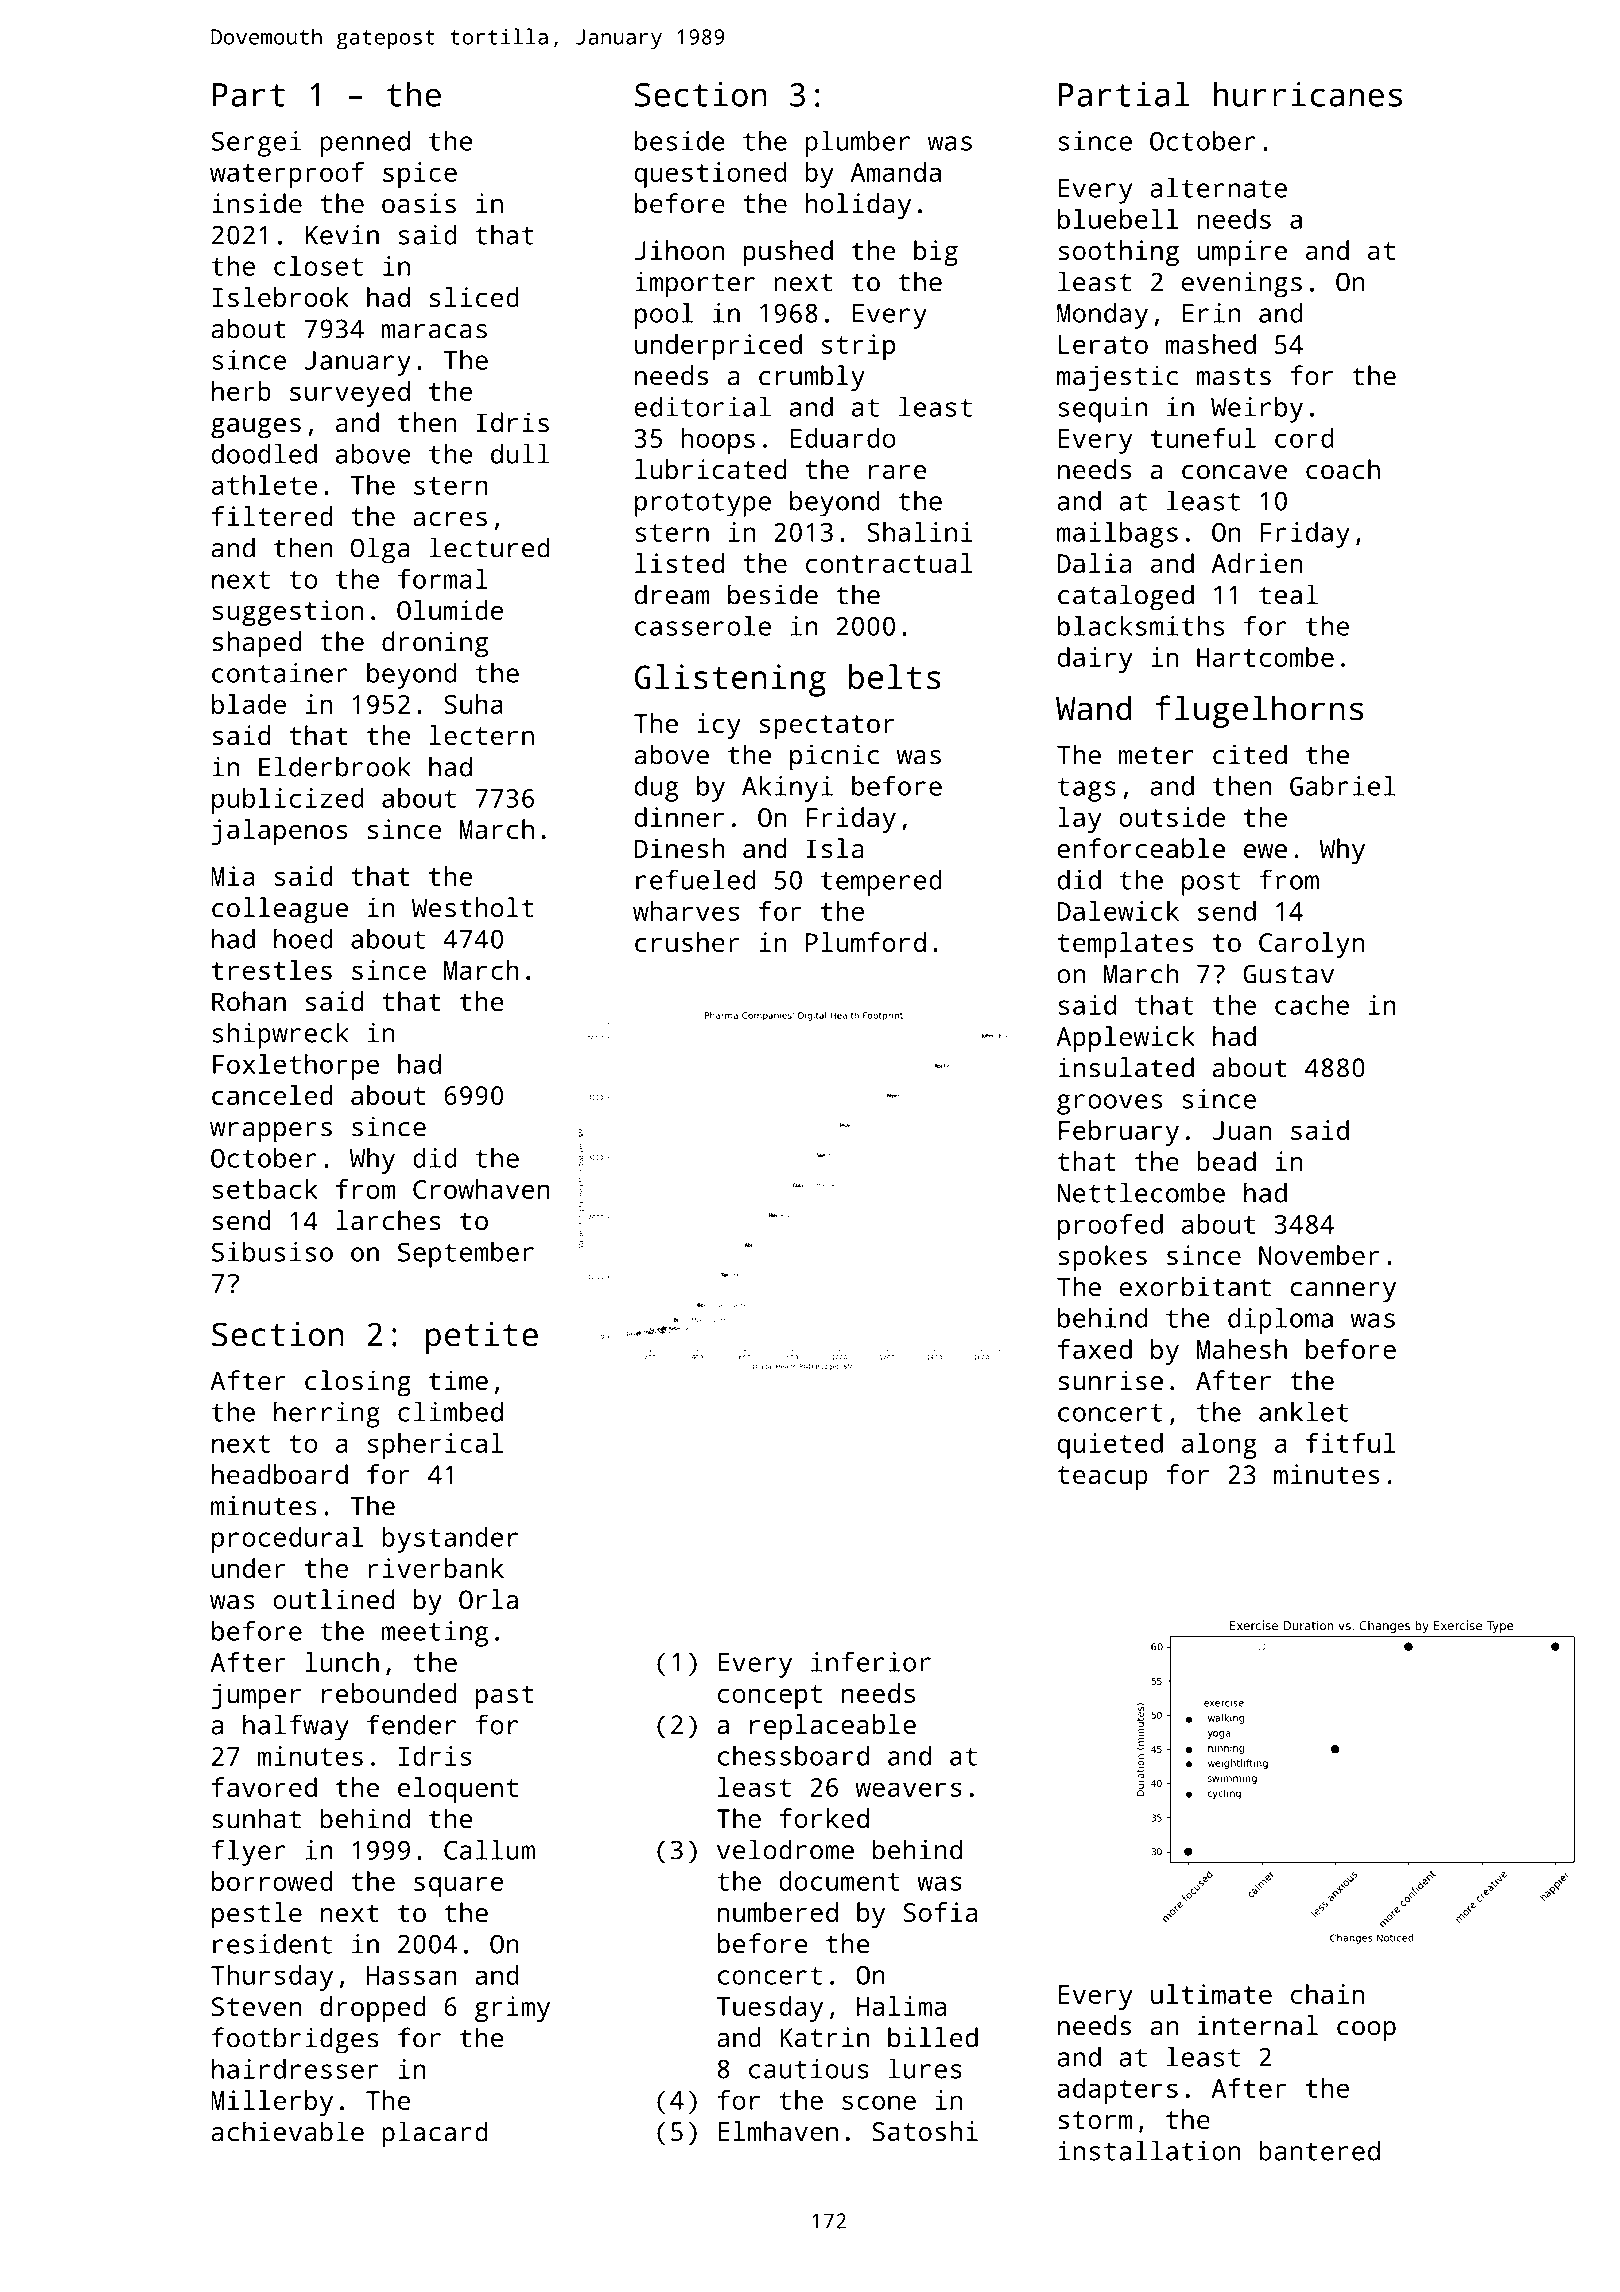 Image resolution: width=1620 pixels, height=2292 pixels. What do you see at coordinates (687, 942) in the screenshot?
I see `crusher` at bounding box center [687, 942].
